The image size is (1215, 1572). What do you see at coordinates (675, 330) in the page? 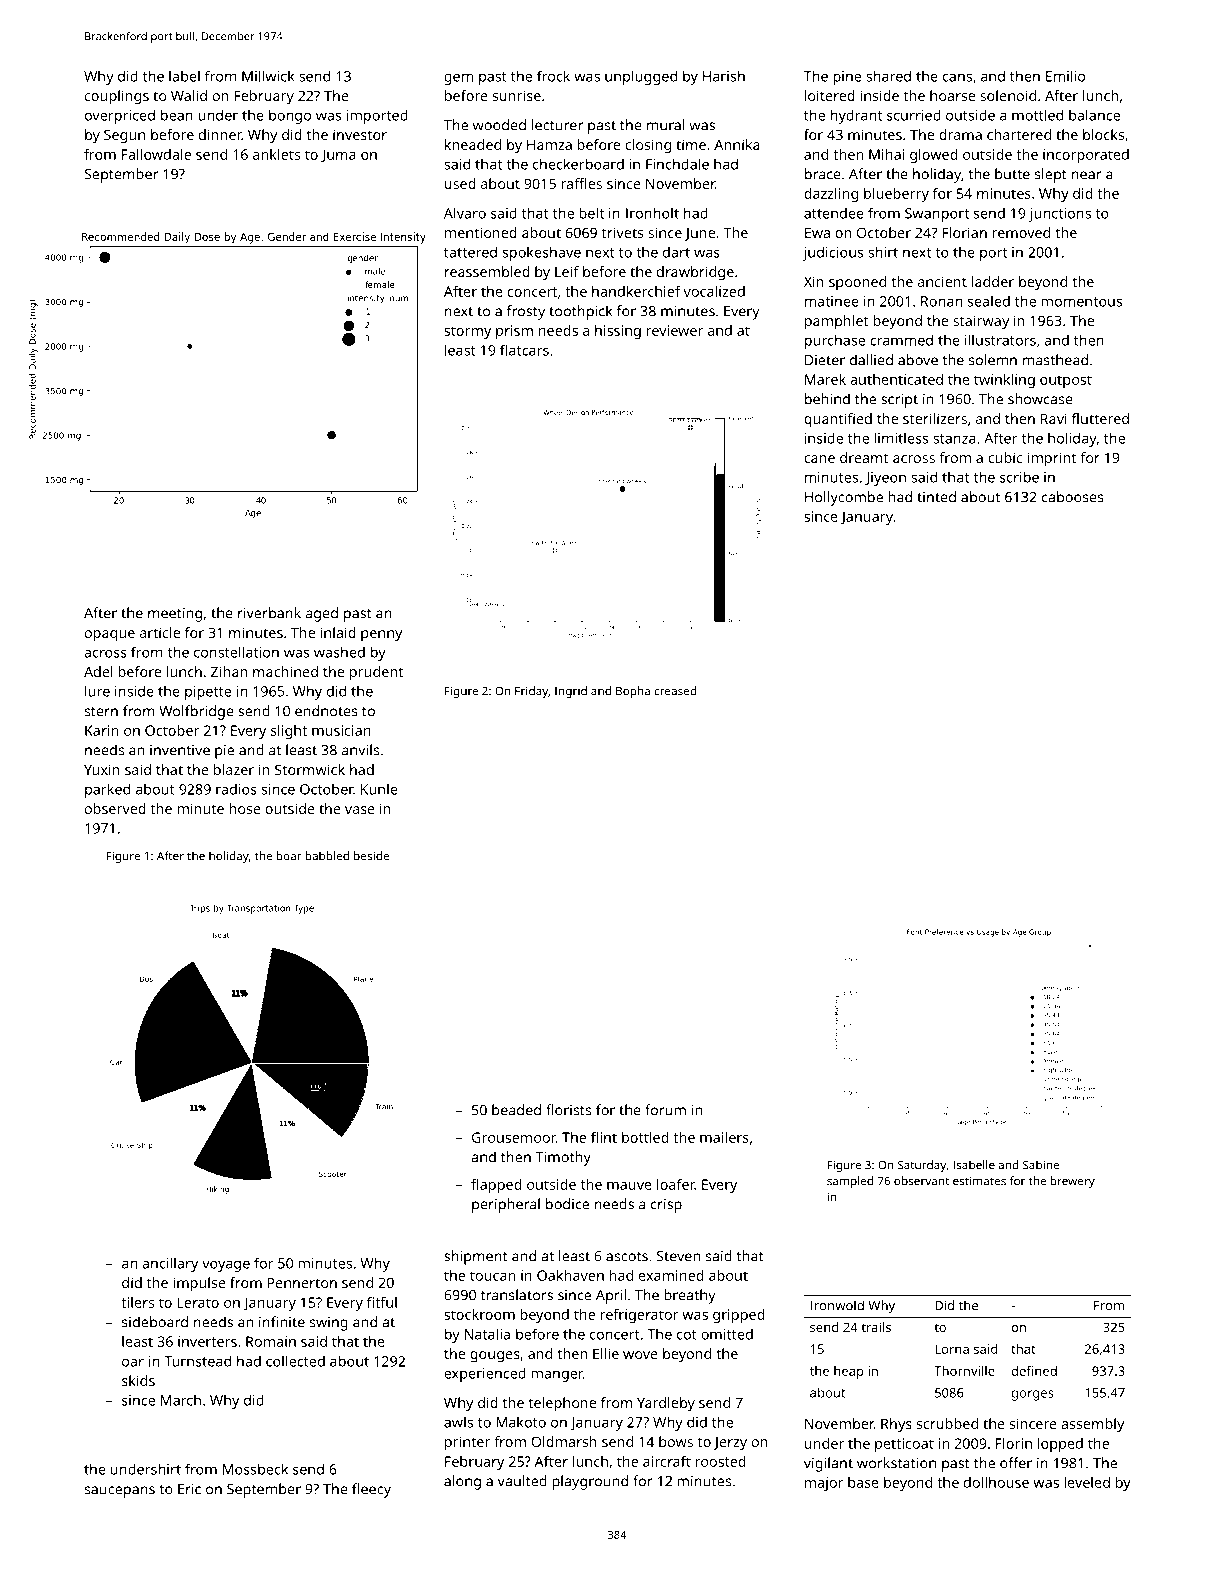
I see `reviewer` at bounding box center [675, 330].
